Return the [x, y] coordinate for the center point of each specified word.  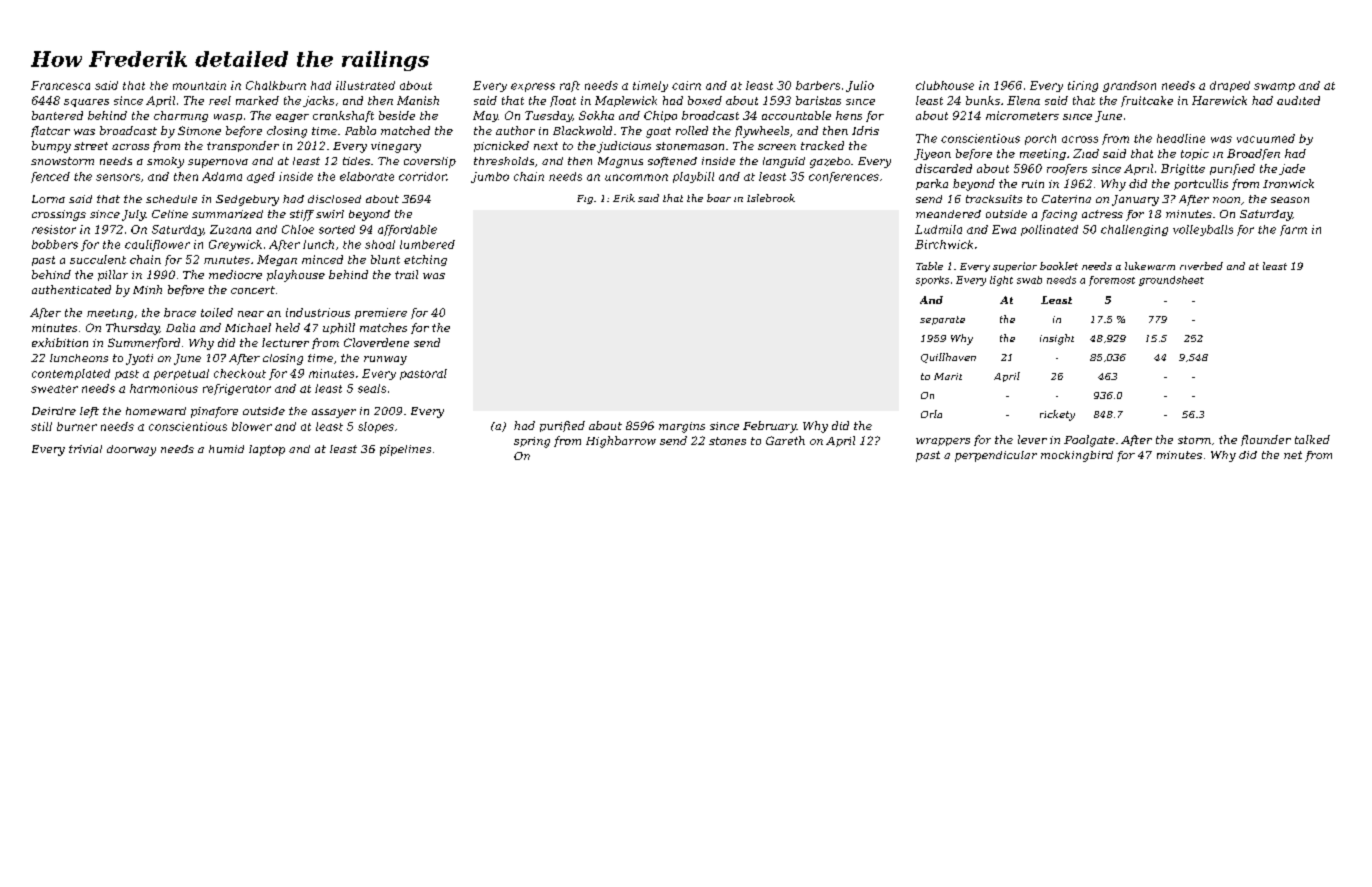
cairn [686, 85]
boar [719, 198]
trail [406, 274]
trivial [85, 449]
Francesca [60, 85]
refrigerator [237, 389]
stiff [302, 215]
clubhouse [945, 85]
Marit [948, 376]
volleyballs [1203, 230]
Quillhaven [948, 358]
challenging [1134, 230]
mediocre [235, 274]
